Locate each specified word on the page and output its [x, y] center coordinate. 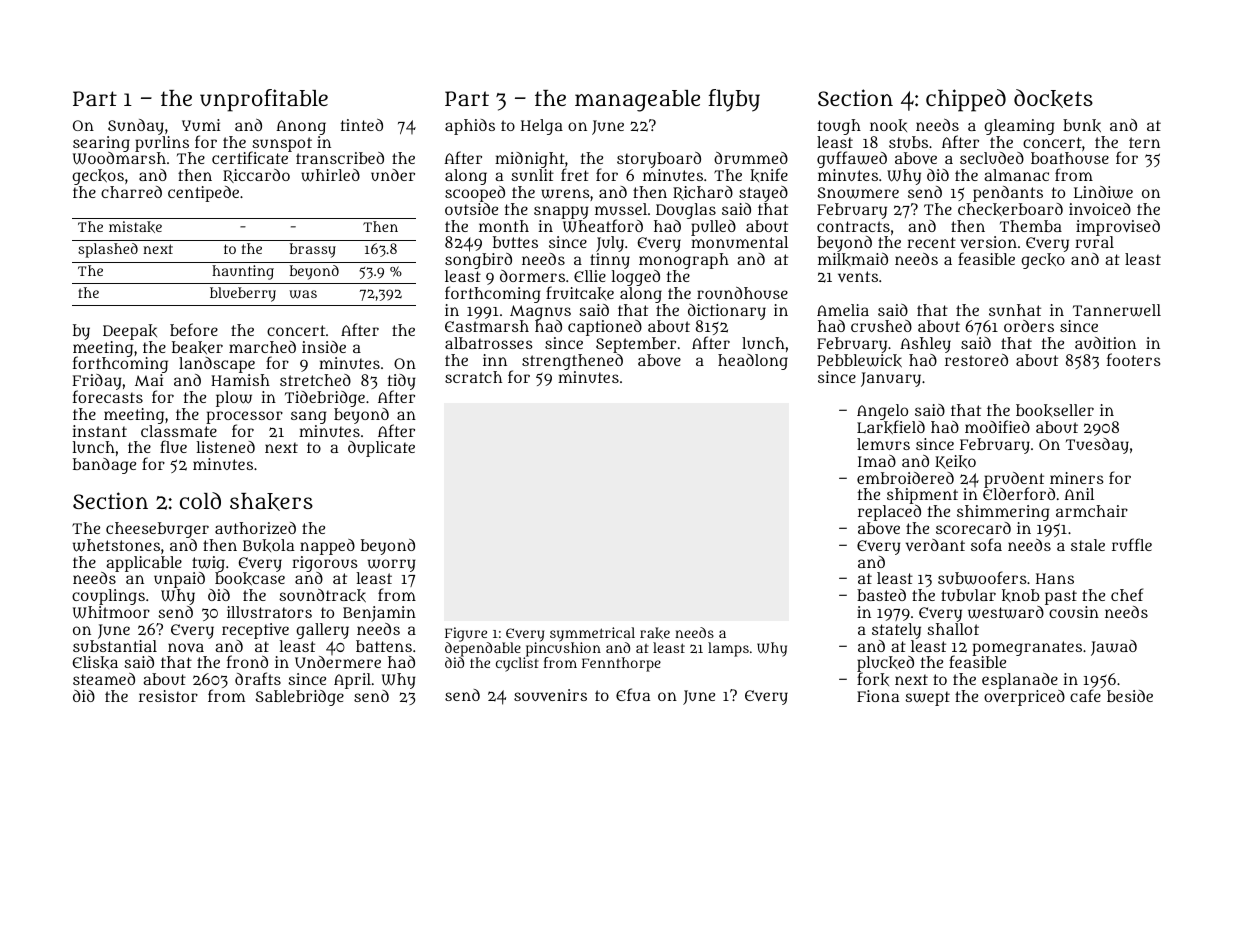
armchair [1092, 511]
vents [858, 276]
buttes [515, 242]
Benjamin [379, 614]
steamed [104, 679]
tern [1144, 142]
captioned [605, 328]
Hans [1055, 578]
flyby [734, 100]
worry [392, 565]
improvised [1118, 228]
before [194, 329]
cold [200, 500]
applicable [144, 564]
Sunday [136, 127]
